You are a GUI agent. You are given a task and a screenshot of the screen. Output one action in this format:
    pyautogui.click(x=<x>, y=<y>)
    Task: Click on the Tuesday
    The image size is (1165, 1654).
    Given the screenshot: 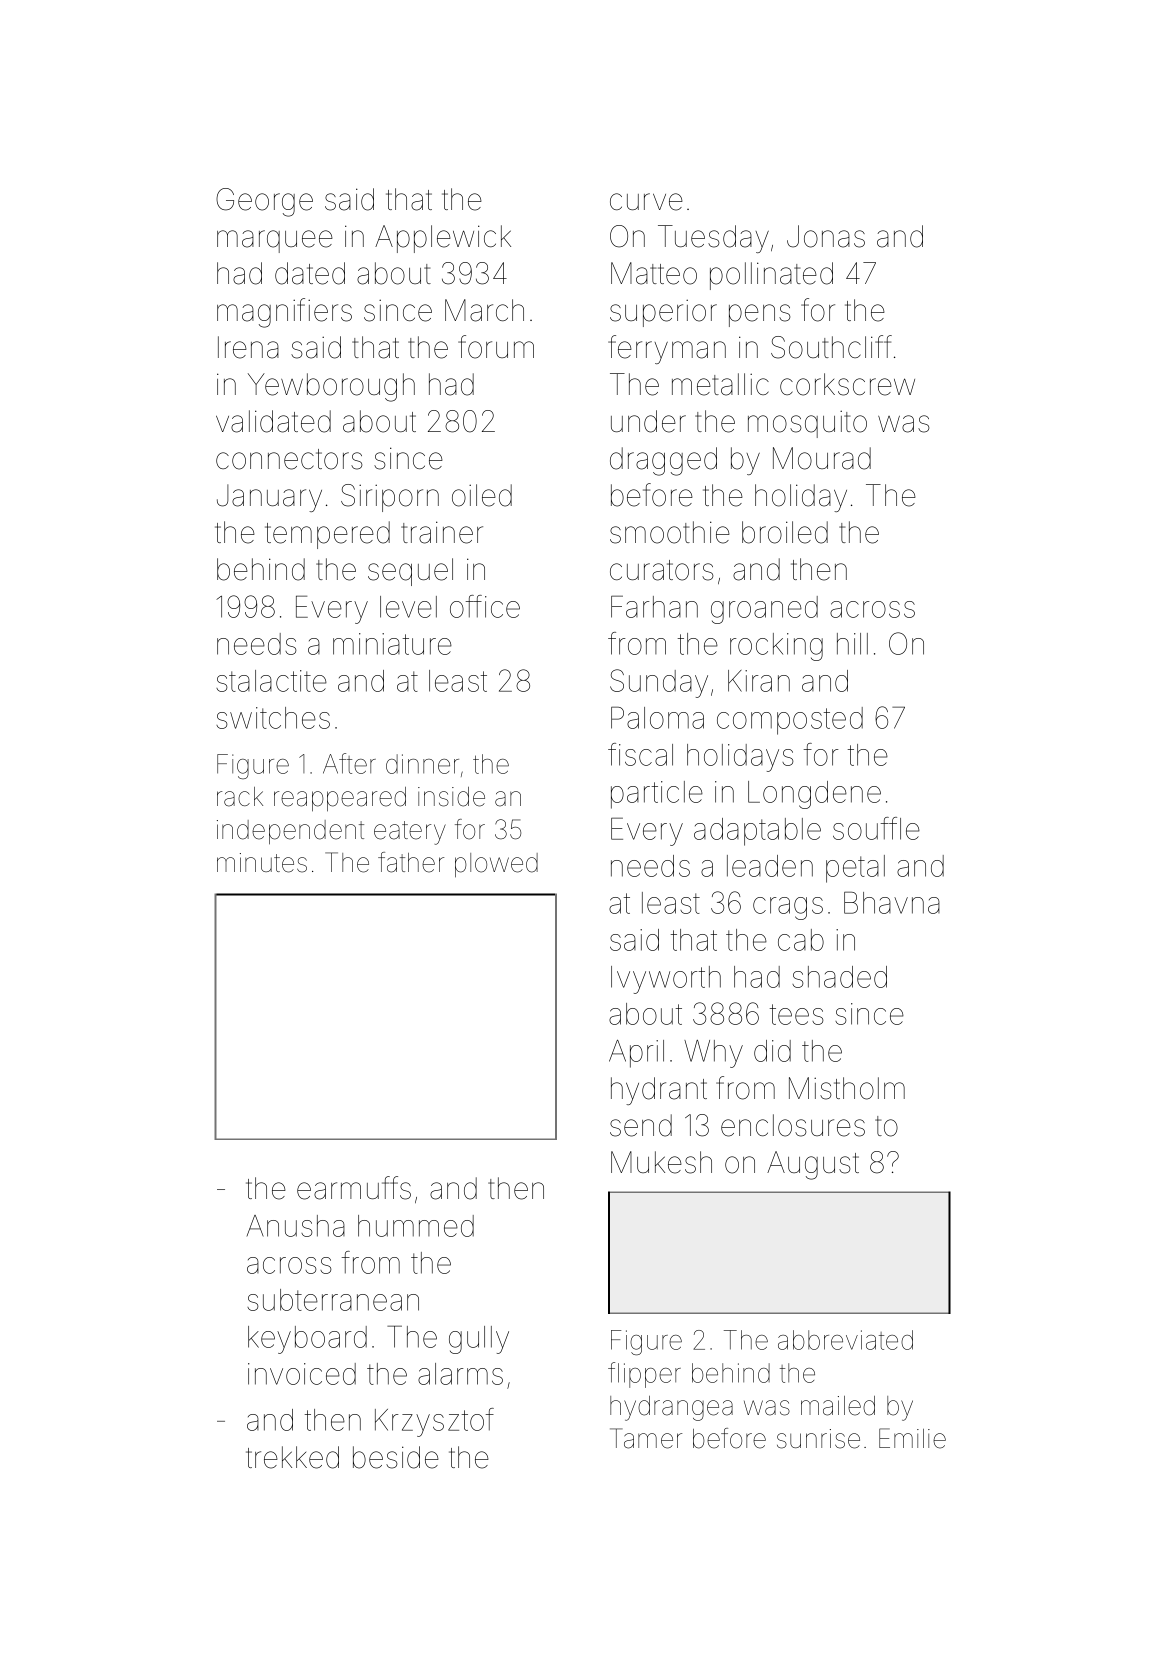 What is the action you would take?
    pyautogui.click(x=713, y=239)
